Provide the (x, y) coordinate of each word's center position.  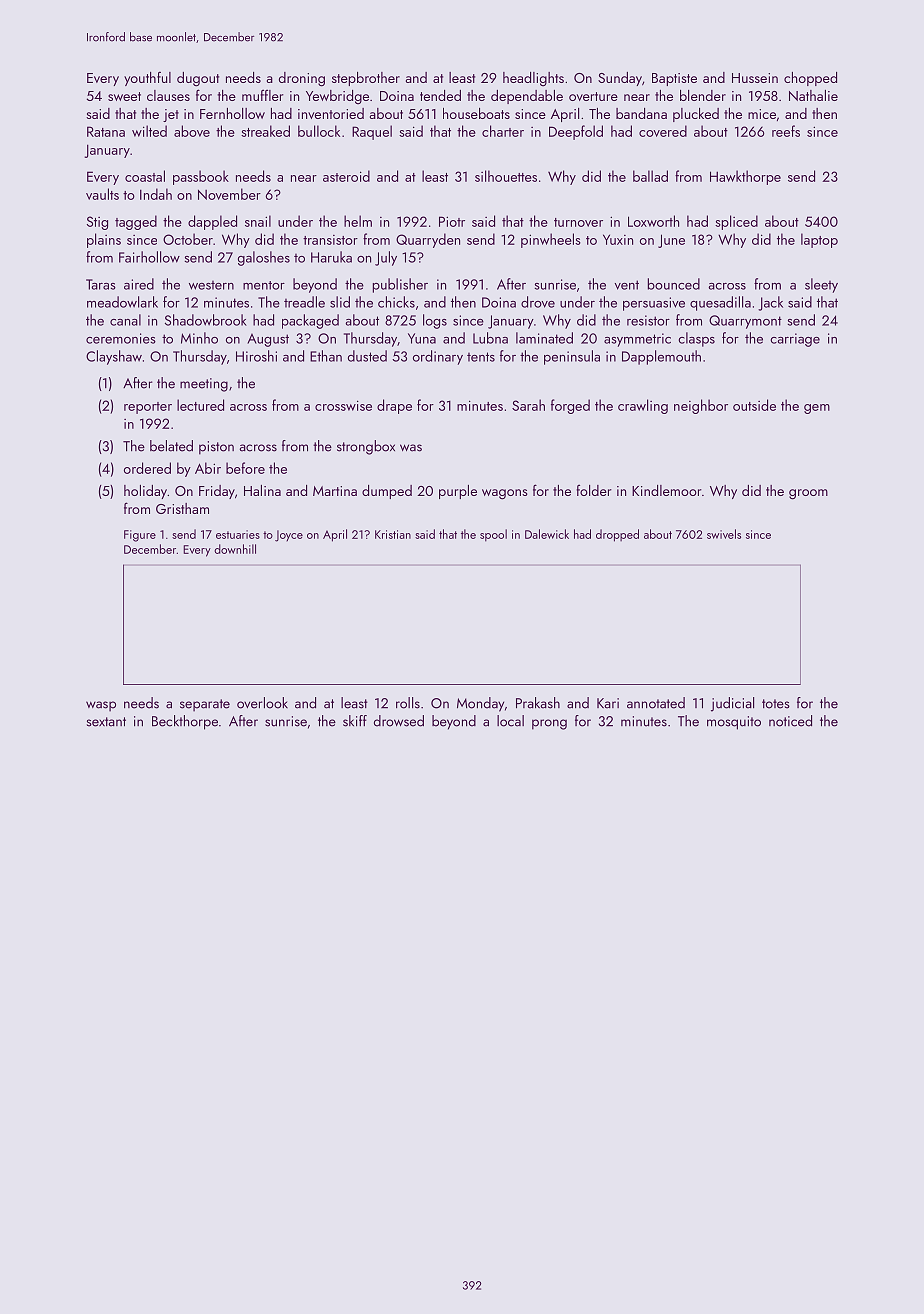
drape (394, 406)
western (211, 285)
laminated (544, 338)
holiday (145, 492)
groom (808, 494)
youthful (147, 78)
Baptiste (674, 79)
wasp (101, 706)
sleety (821, 285)
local (510, 721)
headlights (533, 79)
